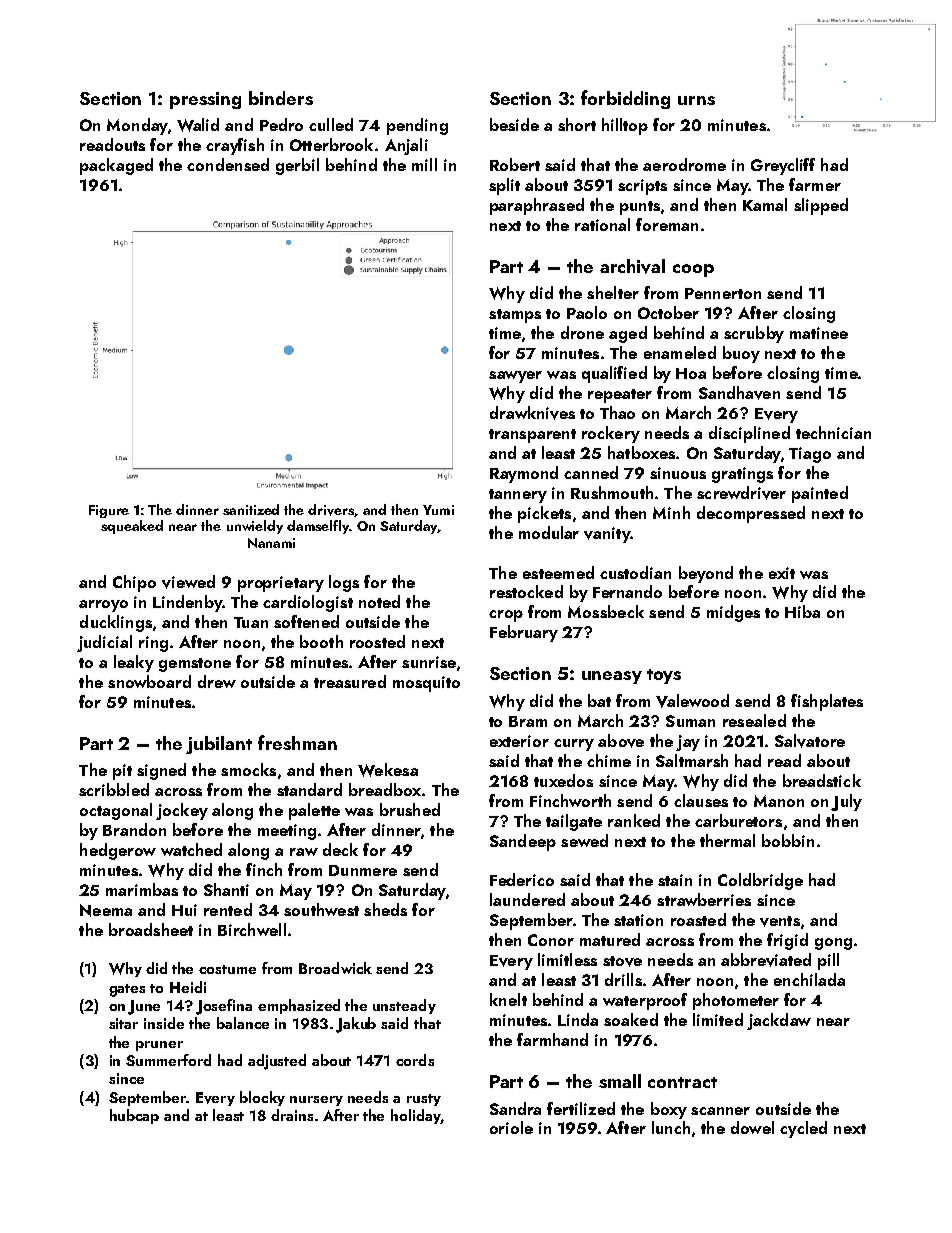  Describe the element at coordinates (833, 432) in the document. I see `technician` at that location.
